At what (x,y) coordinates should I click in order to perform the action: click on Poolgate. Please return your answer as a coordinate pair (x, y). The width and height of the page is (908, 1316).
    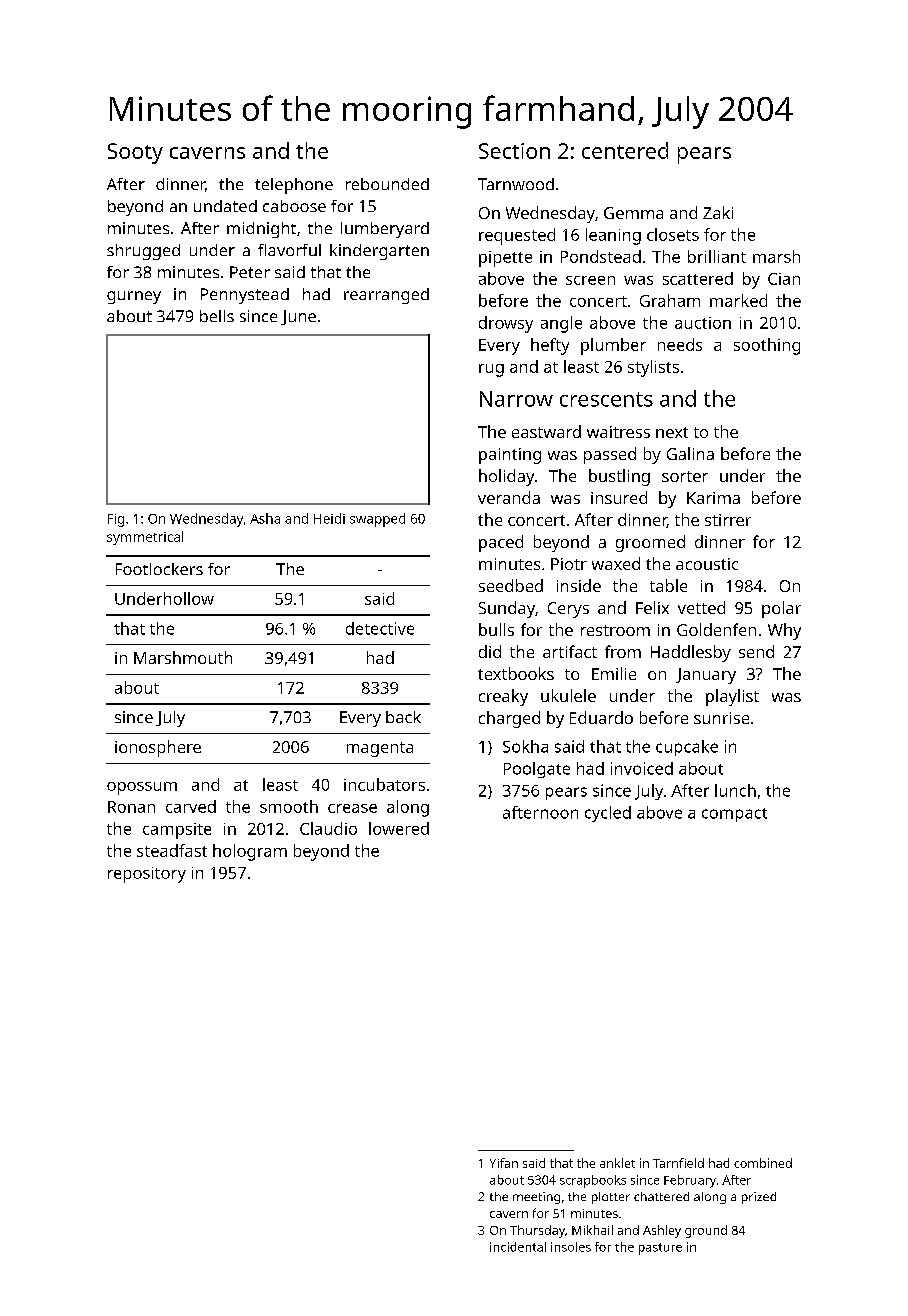
    Looking at the image, I should click on (537, 770).
